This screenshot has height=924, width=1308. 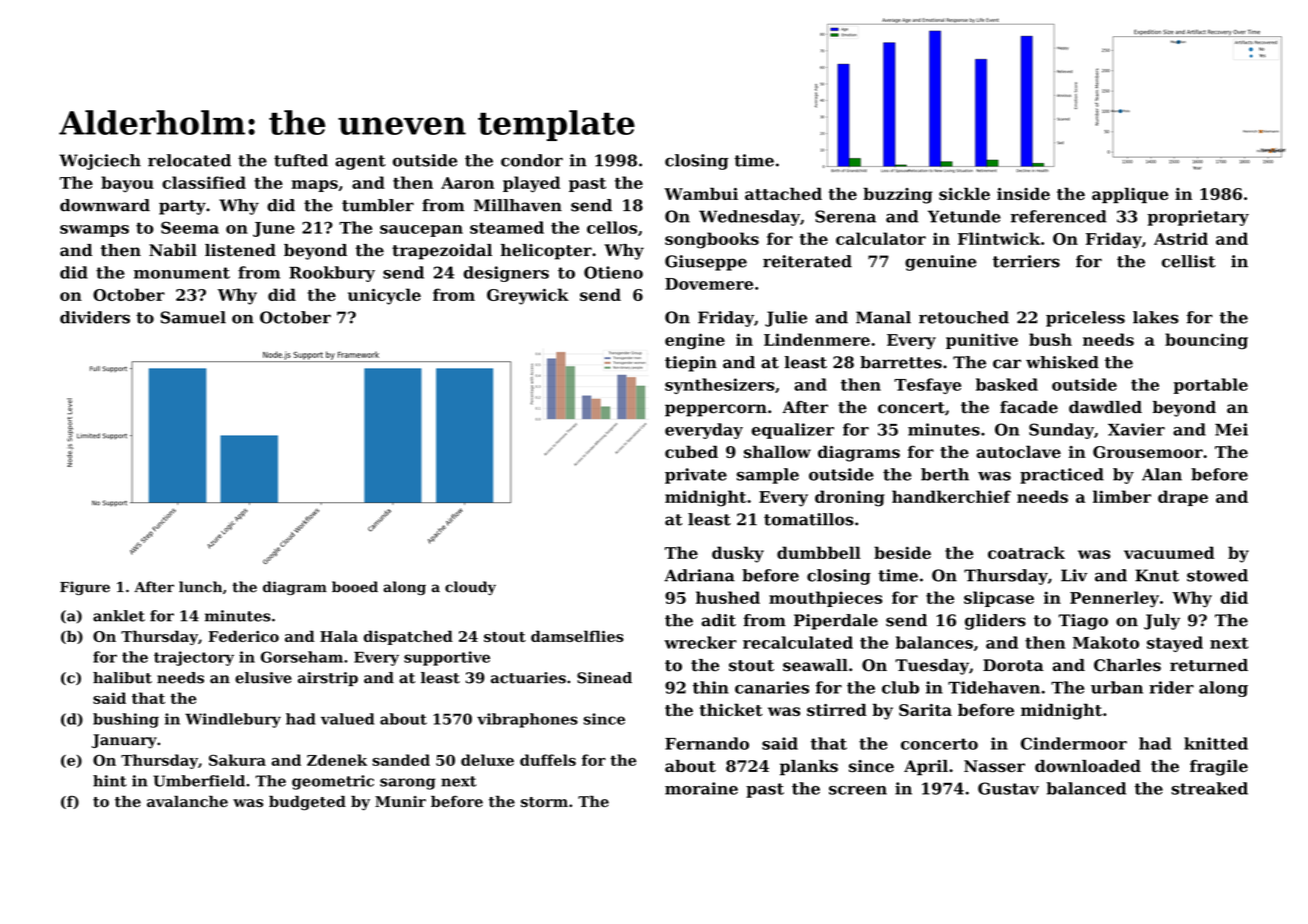 What do you see at coordinates (1018, 451) in the screenshot?
I see `autoclave` at bounding box center [1018, 451].
